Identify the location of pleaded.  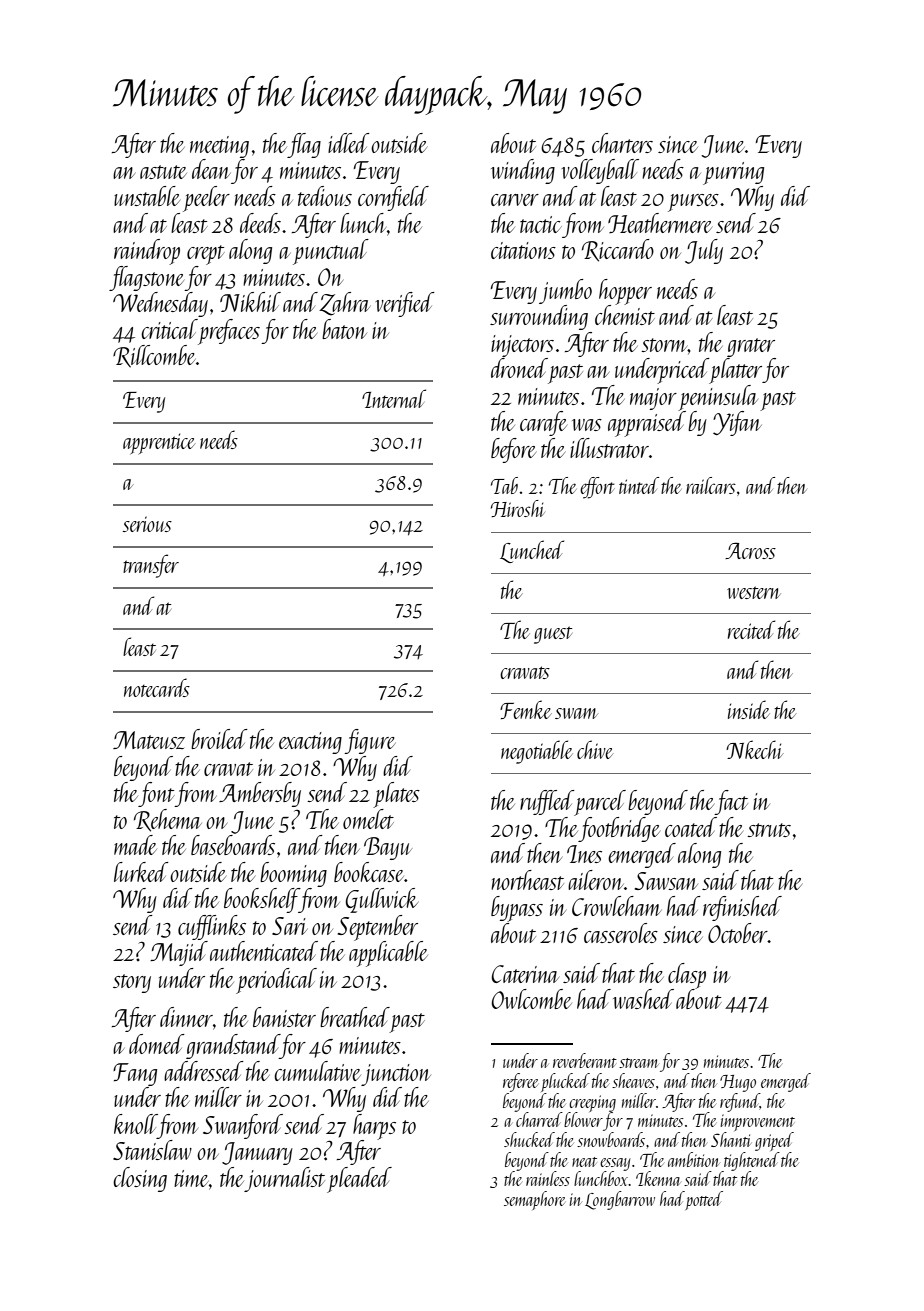
(359, 1180).
